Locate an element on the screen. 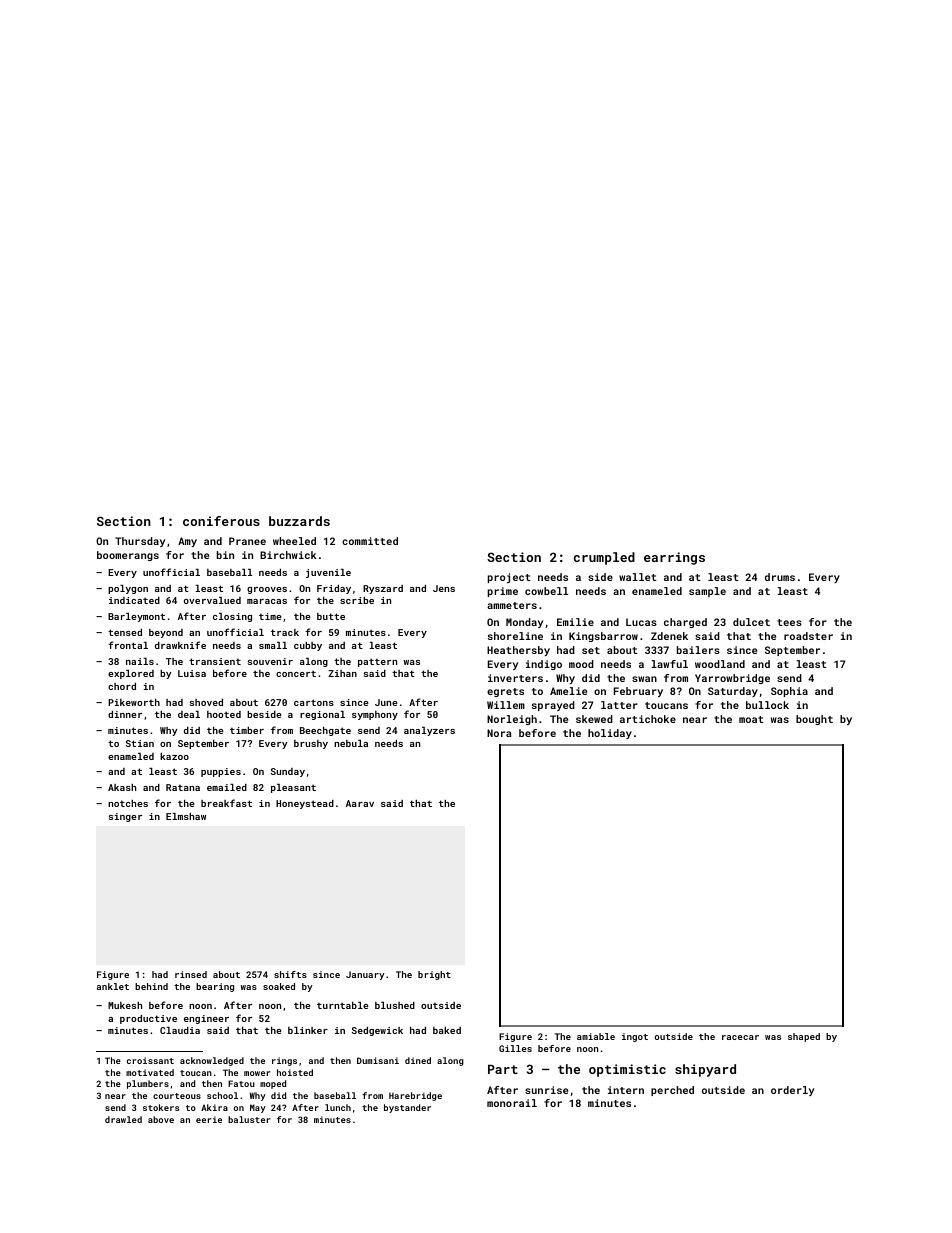 The image size is (952, 1233). sample is located at coordinates (707, 592).
